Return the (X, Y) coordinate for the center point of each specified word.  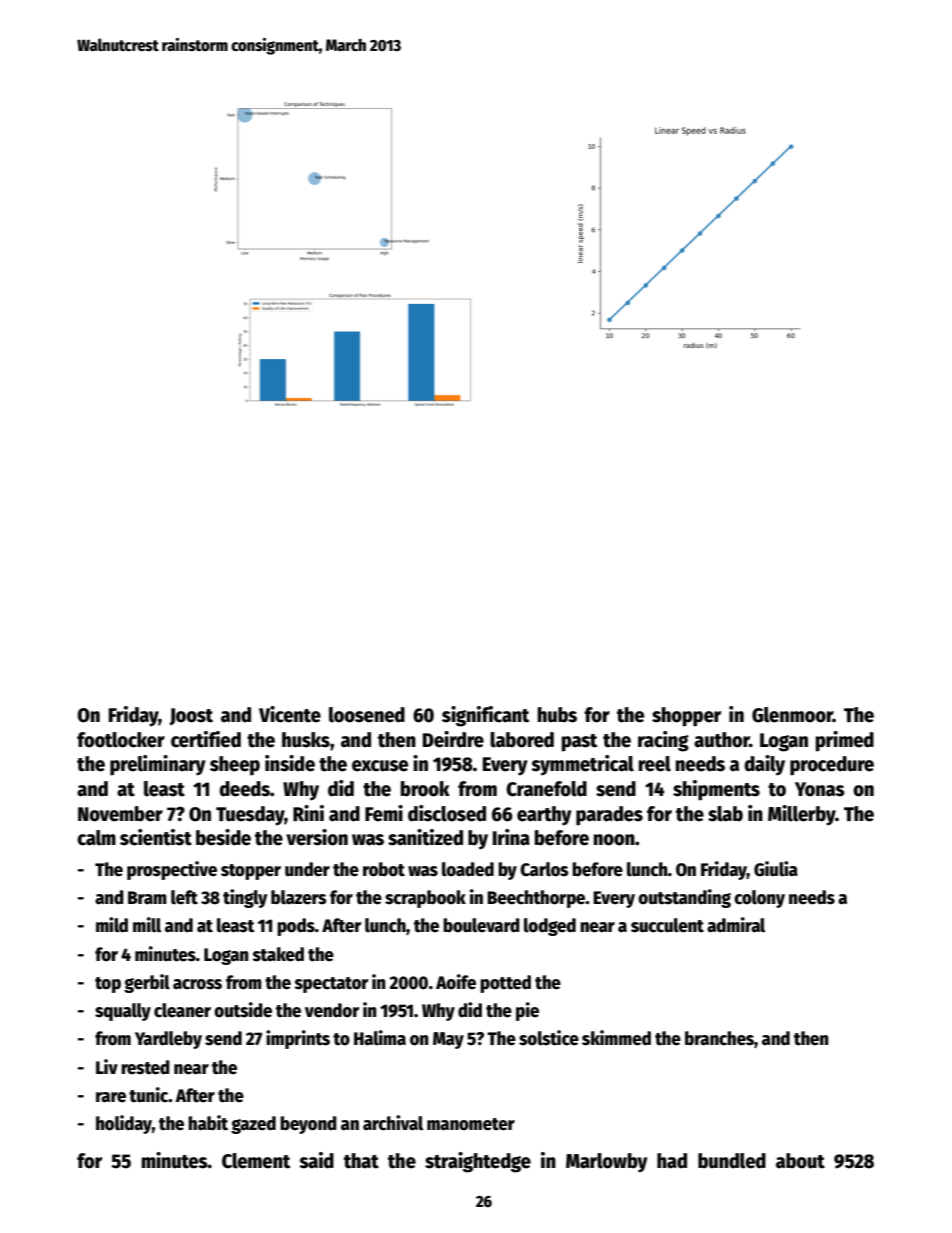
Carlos (544, 869)
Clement (256, 1161)
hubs (557, 715)
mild (112, 925)
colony (759, 899)
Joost (191, 717)
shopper (686, 717)
